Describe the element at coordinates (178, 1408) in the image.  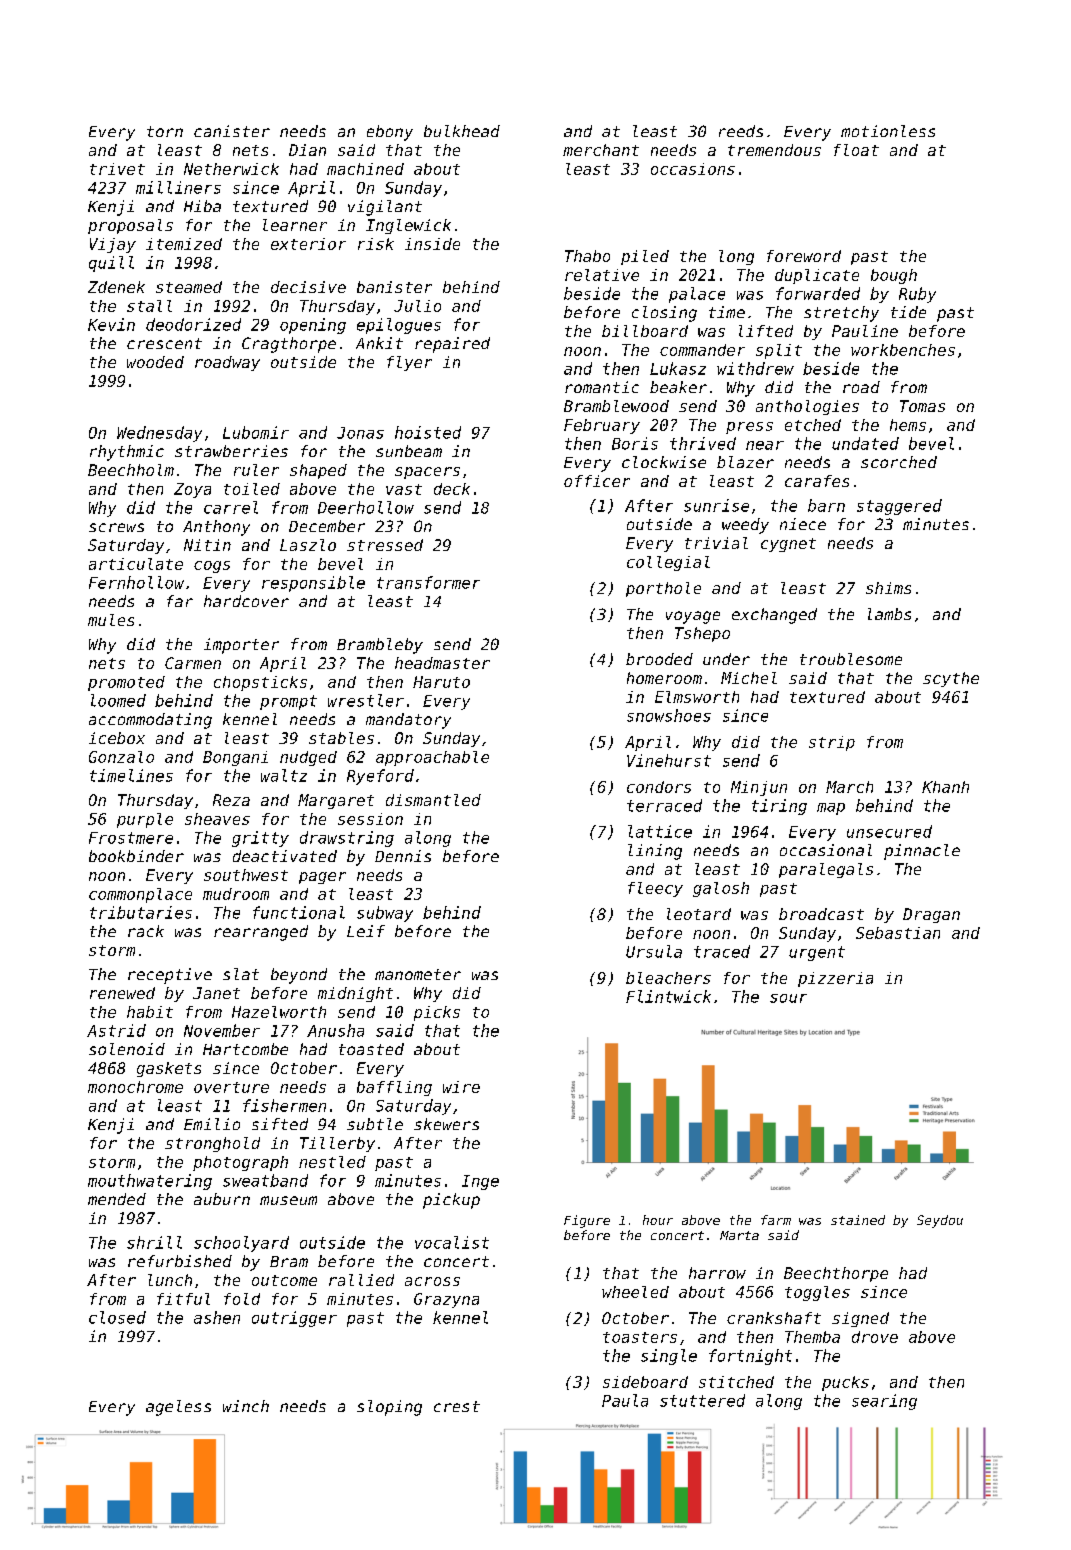
I see `ageless` at that location.
